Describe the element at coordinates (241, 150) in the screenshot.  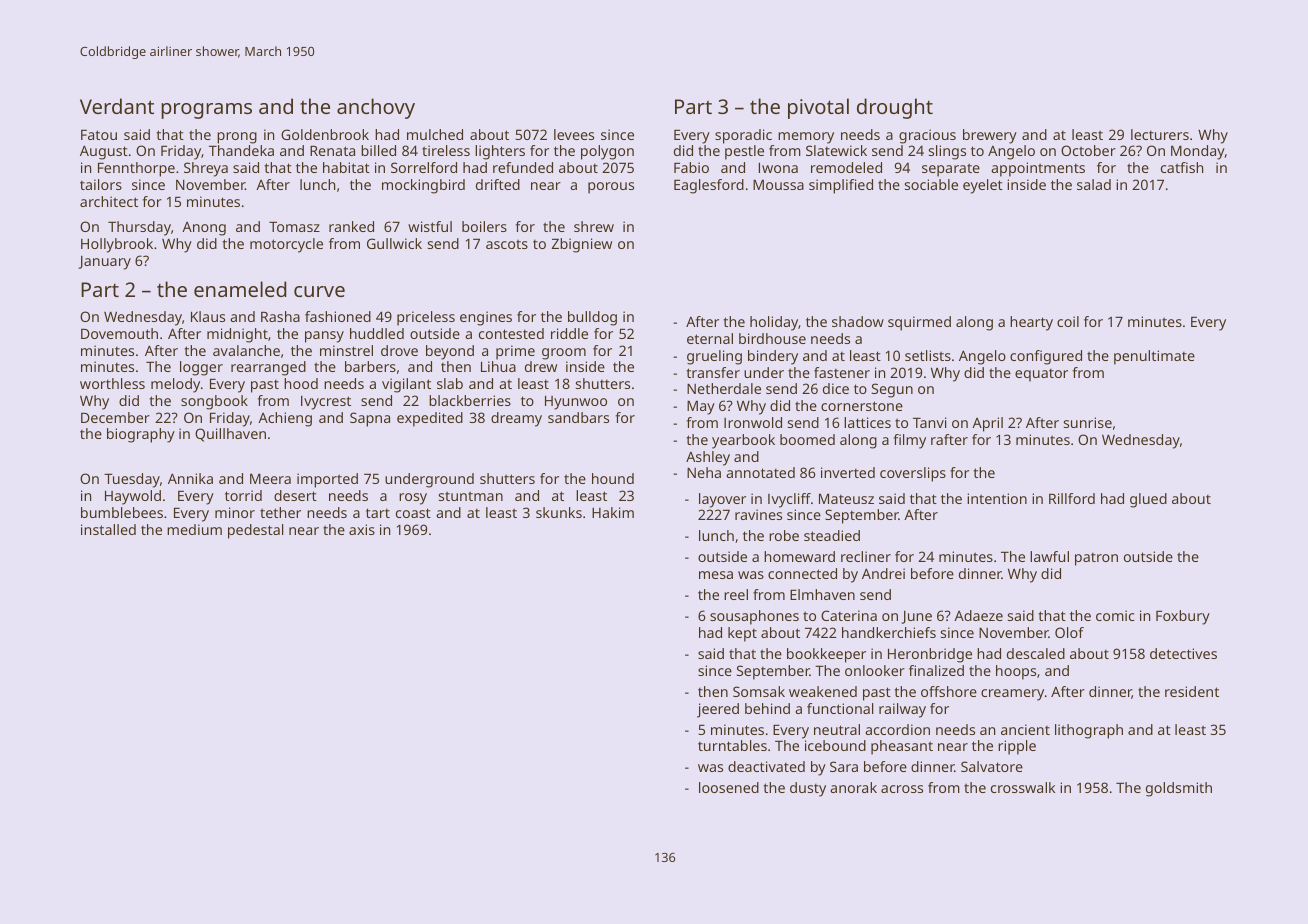
I see `Thandeka` at that location.
